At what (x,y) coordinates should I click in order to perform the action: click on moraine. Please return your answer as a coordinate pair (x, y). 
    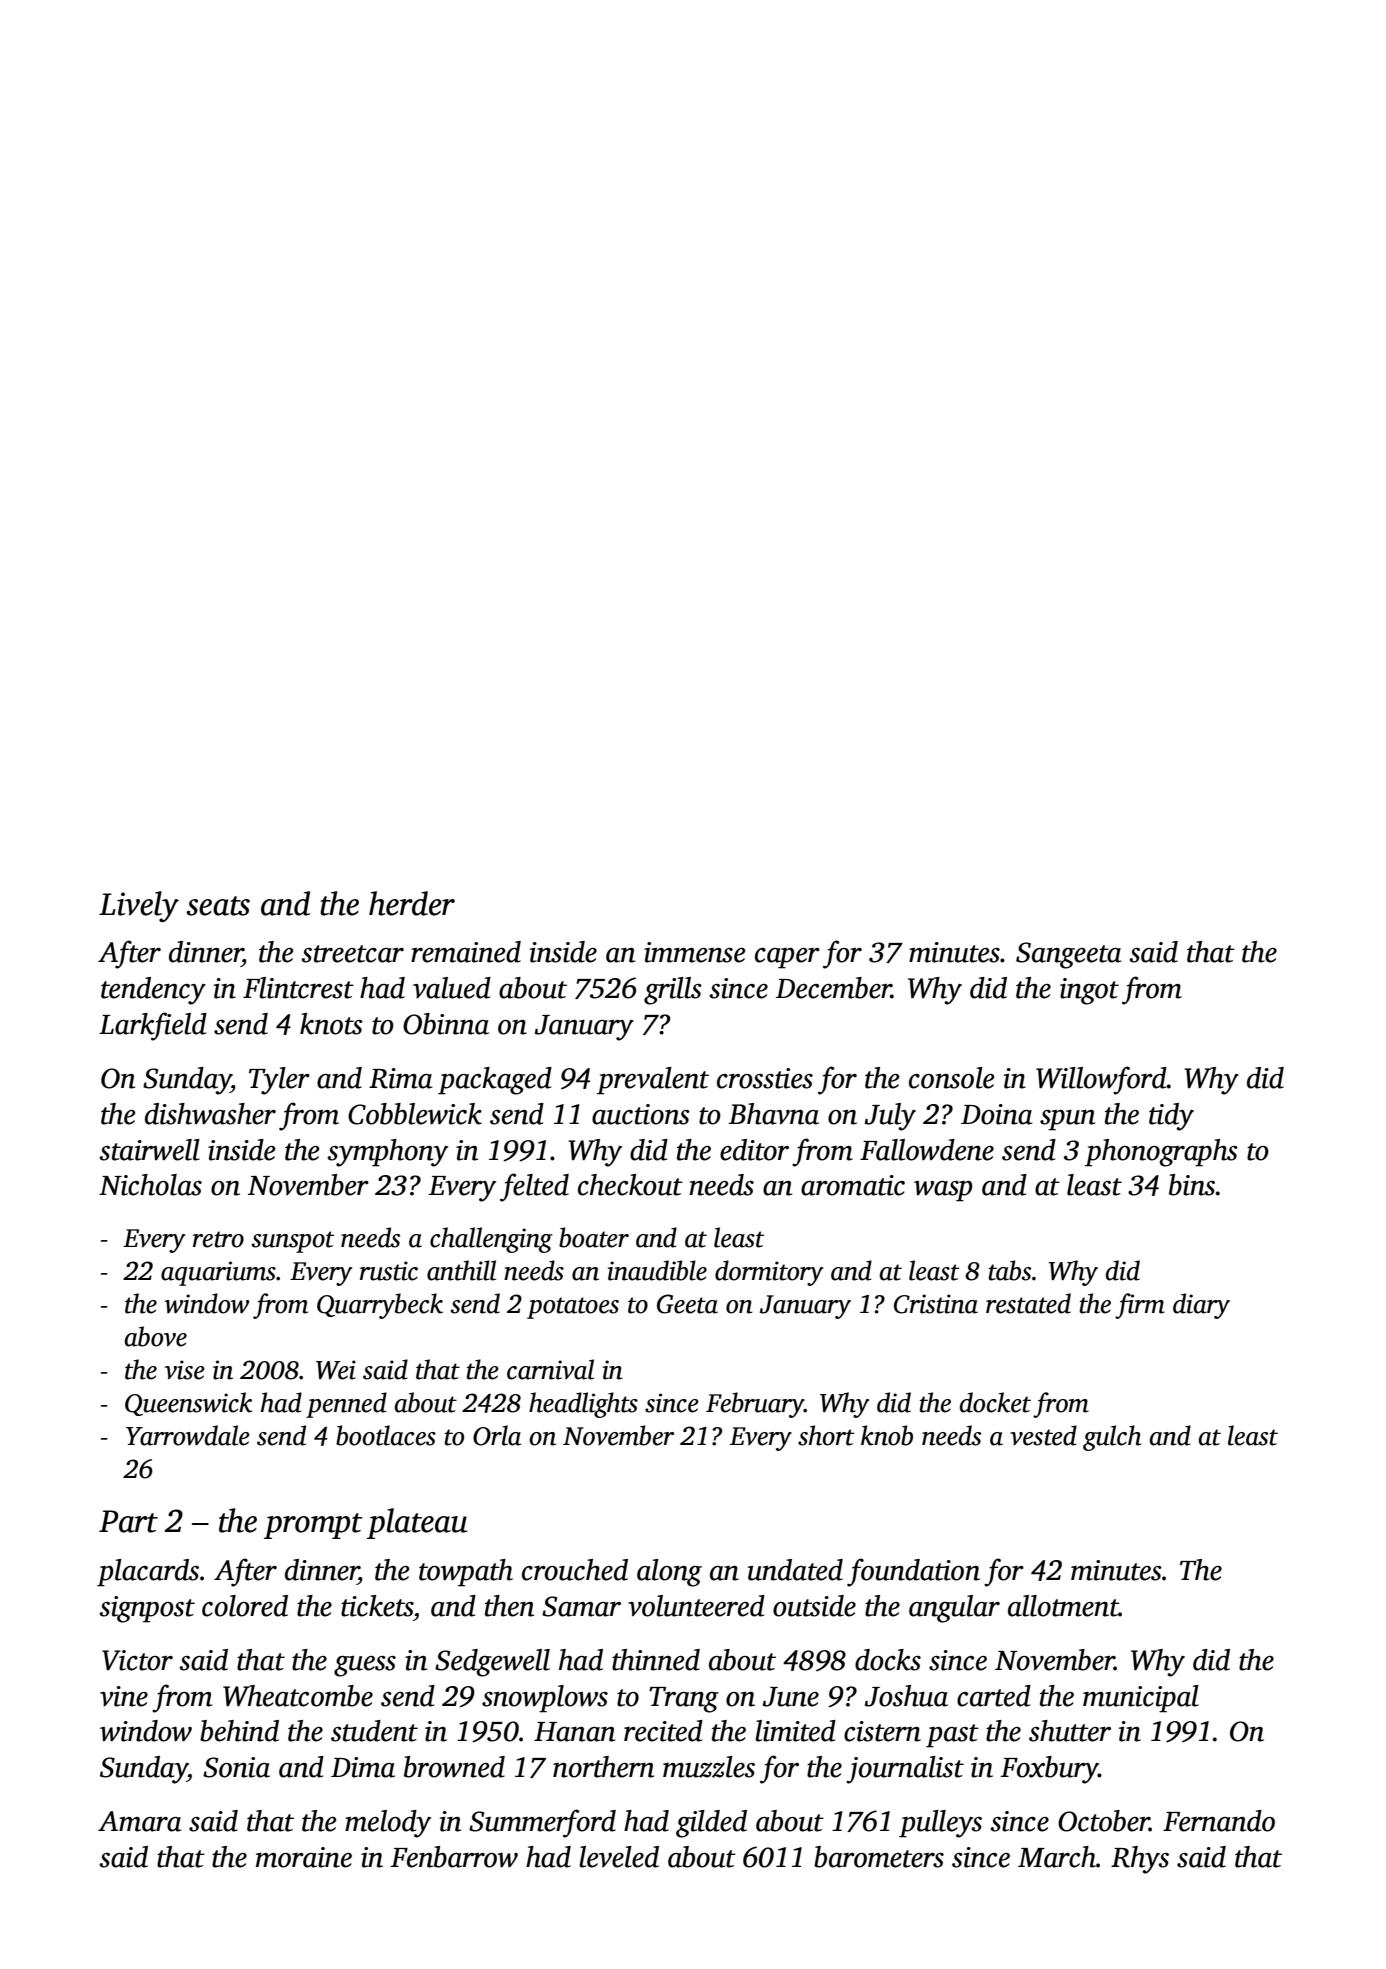
    Looking at the image, I should click on (304, 1857).
